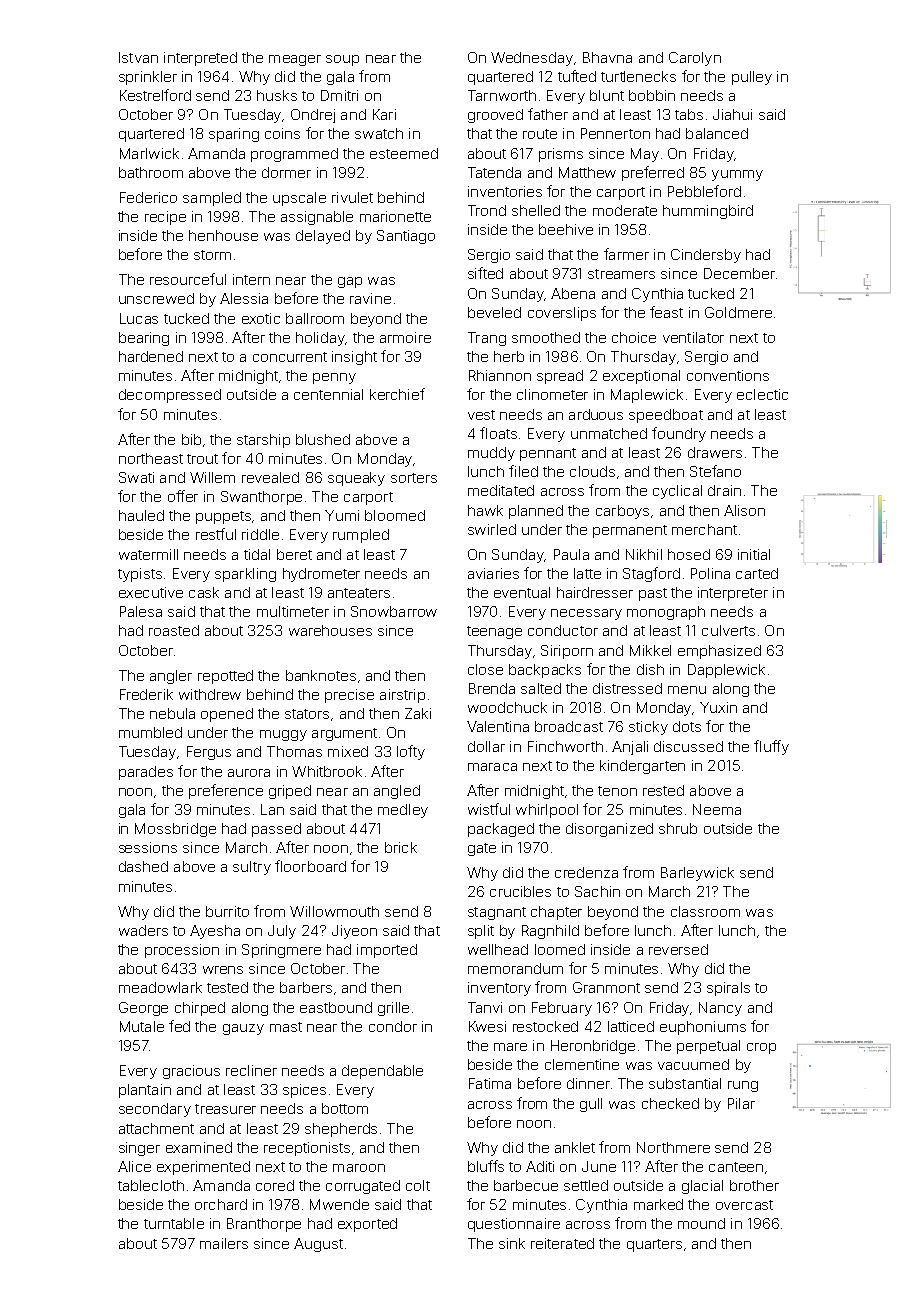 This document has height=1316, width=908. Describe the element at coordinates (771, 747) in the document. I see `fluffy` at that location.
